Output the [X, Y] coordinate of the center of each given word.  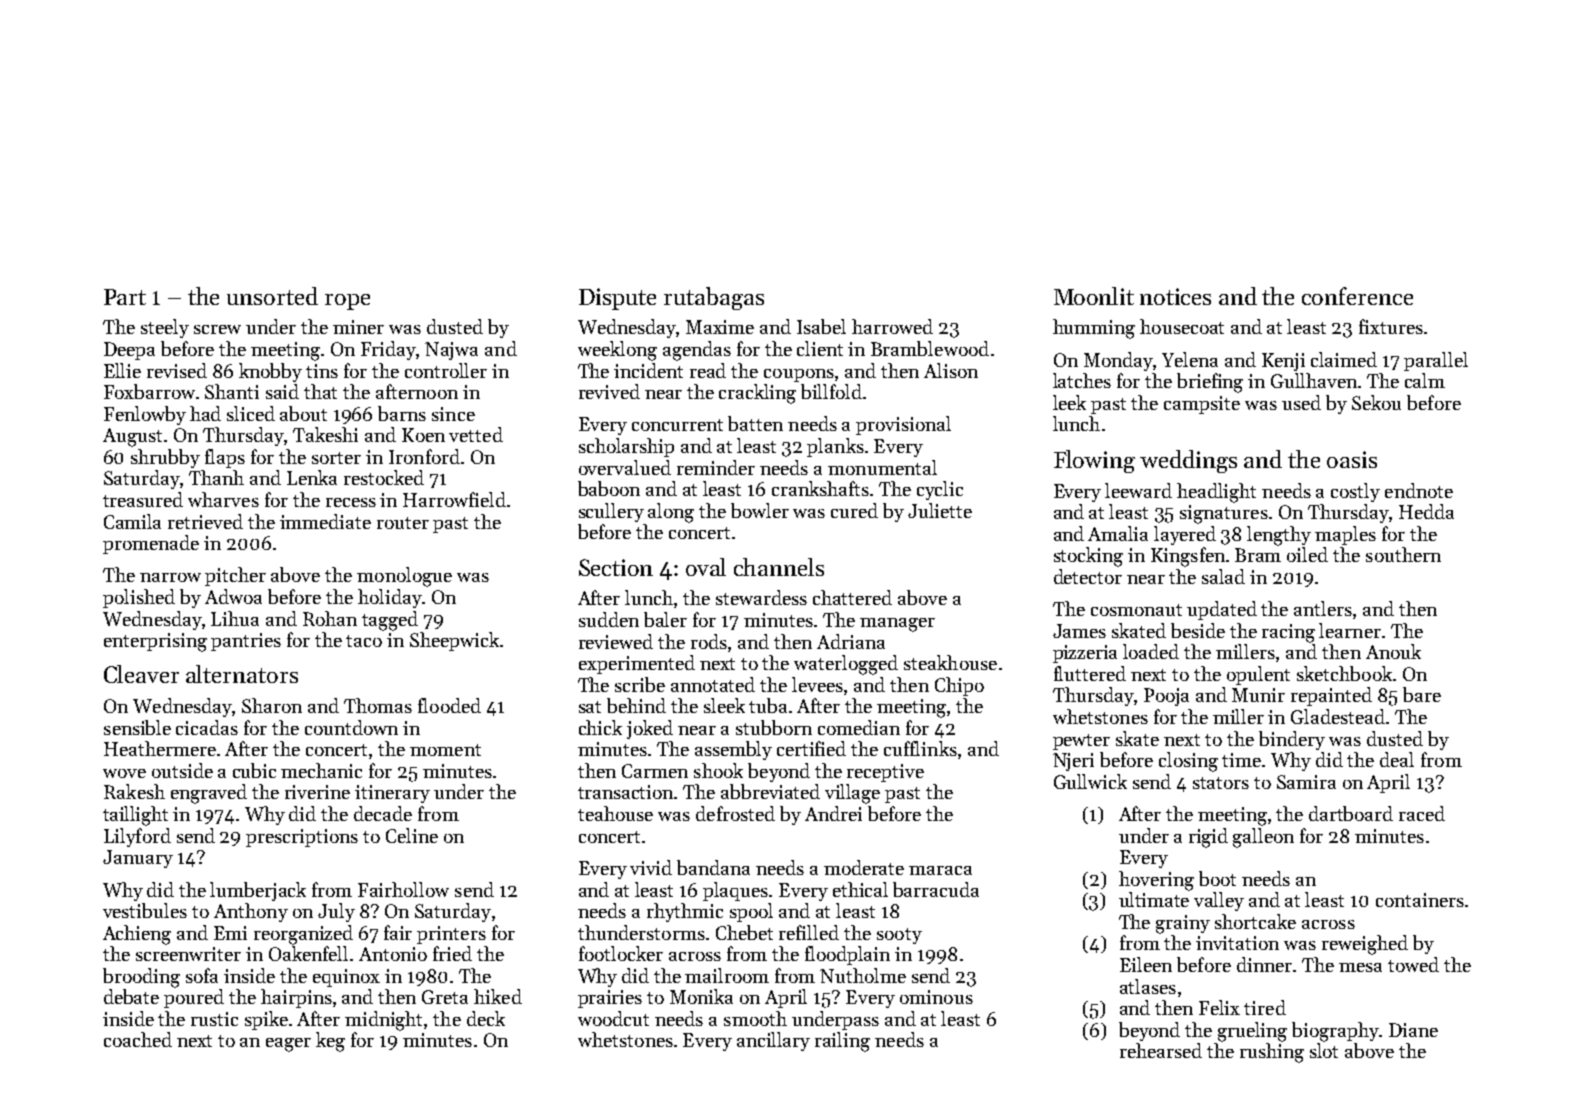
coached [138, 1039]
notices [1175, 296]
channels [779, 567]
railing [842, 1042]
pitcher [235, 576]
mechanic [321, 770]
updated [1222, 610]
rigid [1208, 838]
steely [165, 328]
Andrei [833, 813]
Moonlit [1094, 296]
